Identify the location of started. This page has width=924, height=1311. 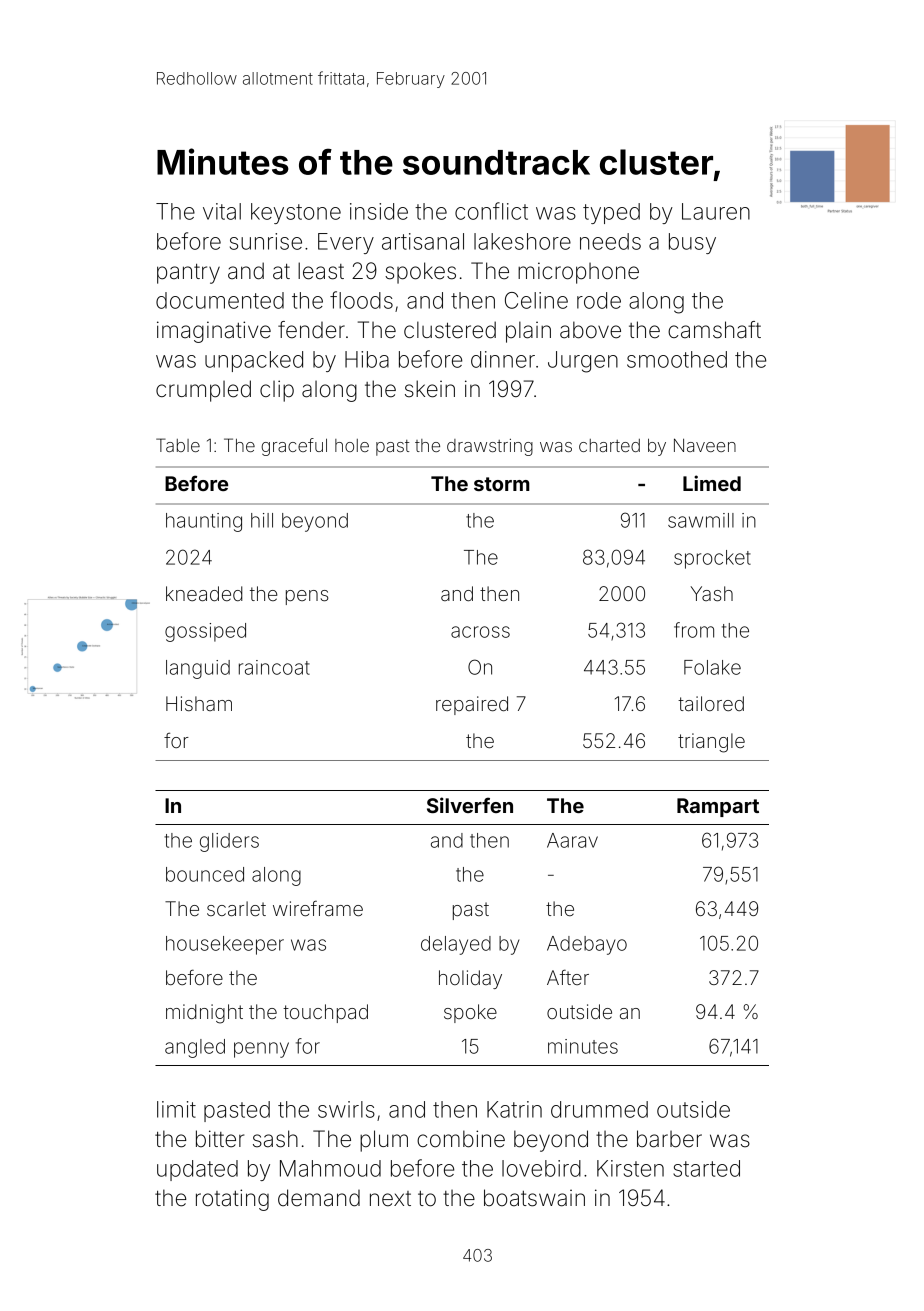
(706, 1168).
